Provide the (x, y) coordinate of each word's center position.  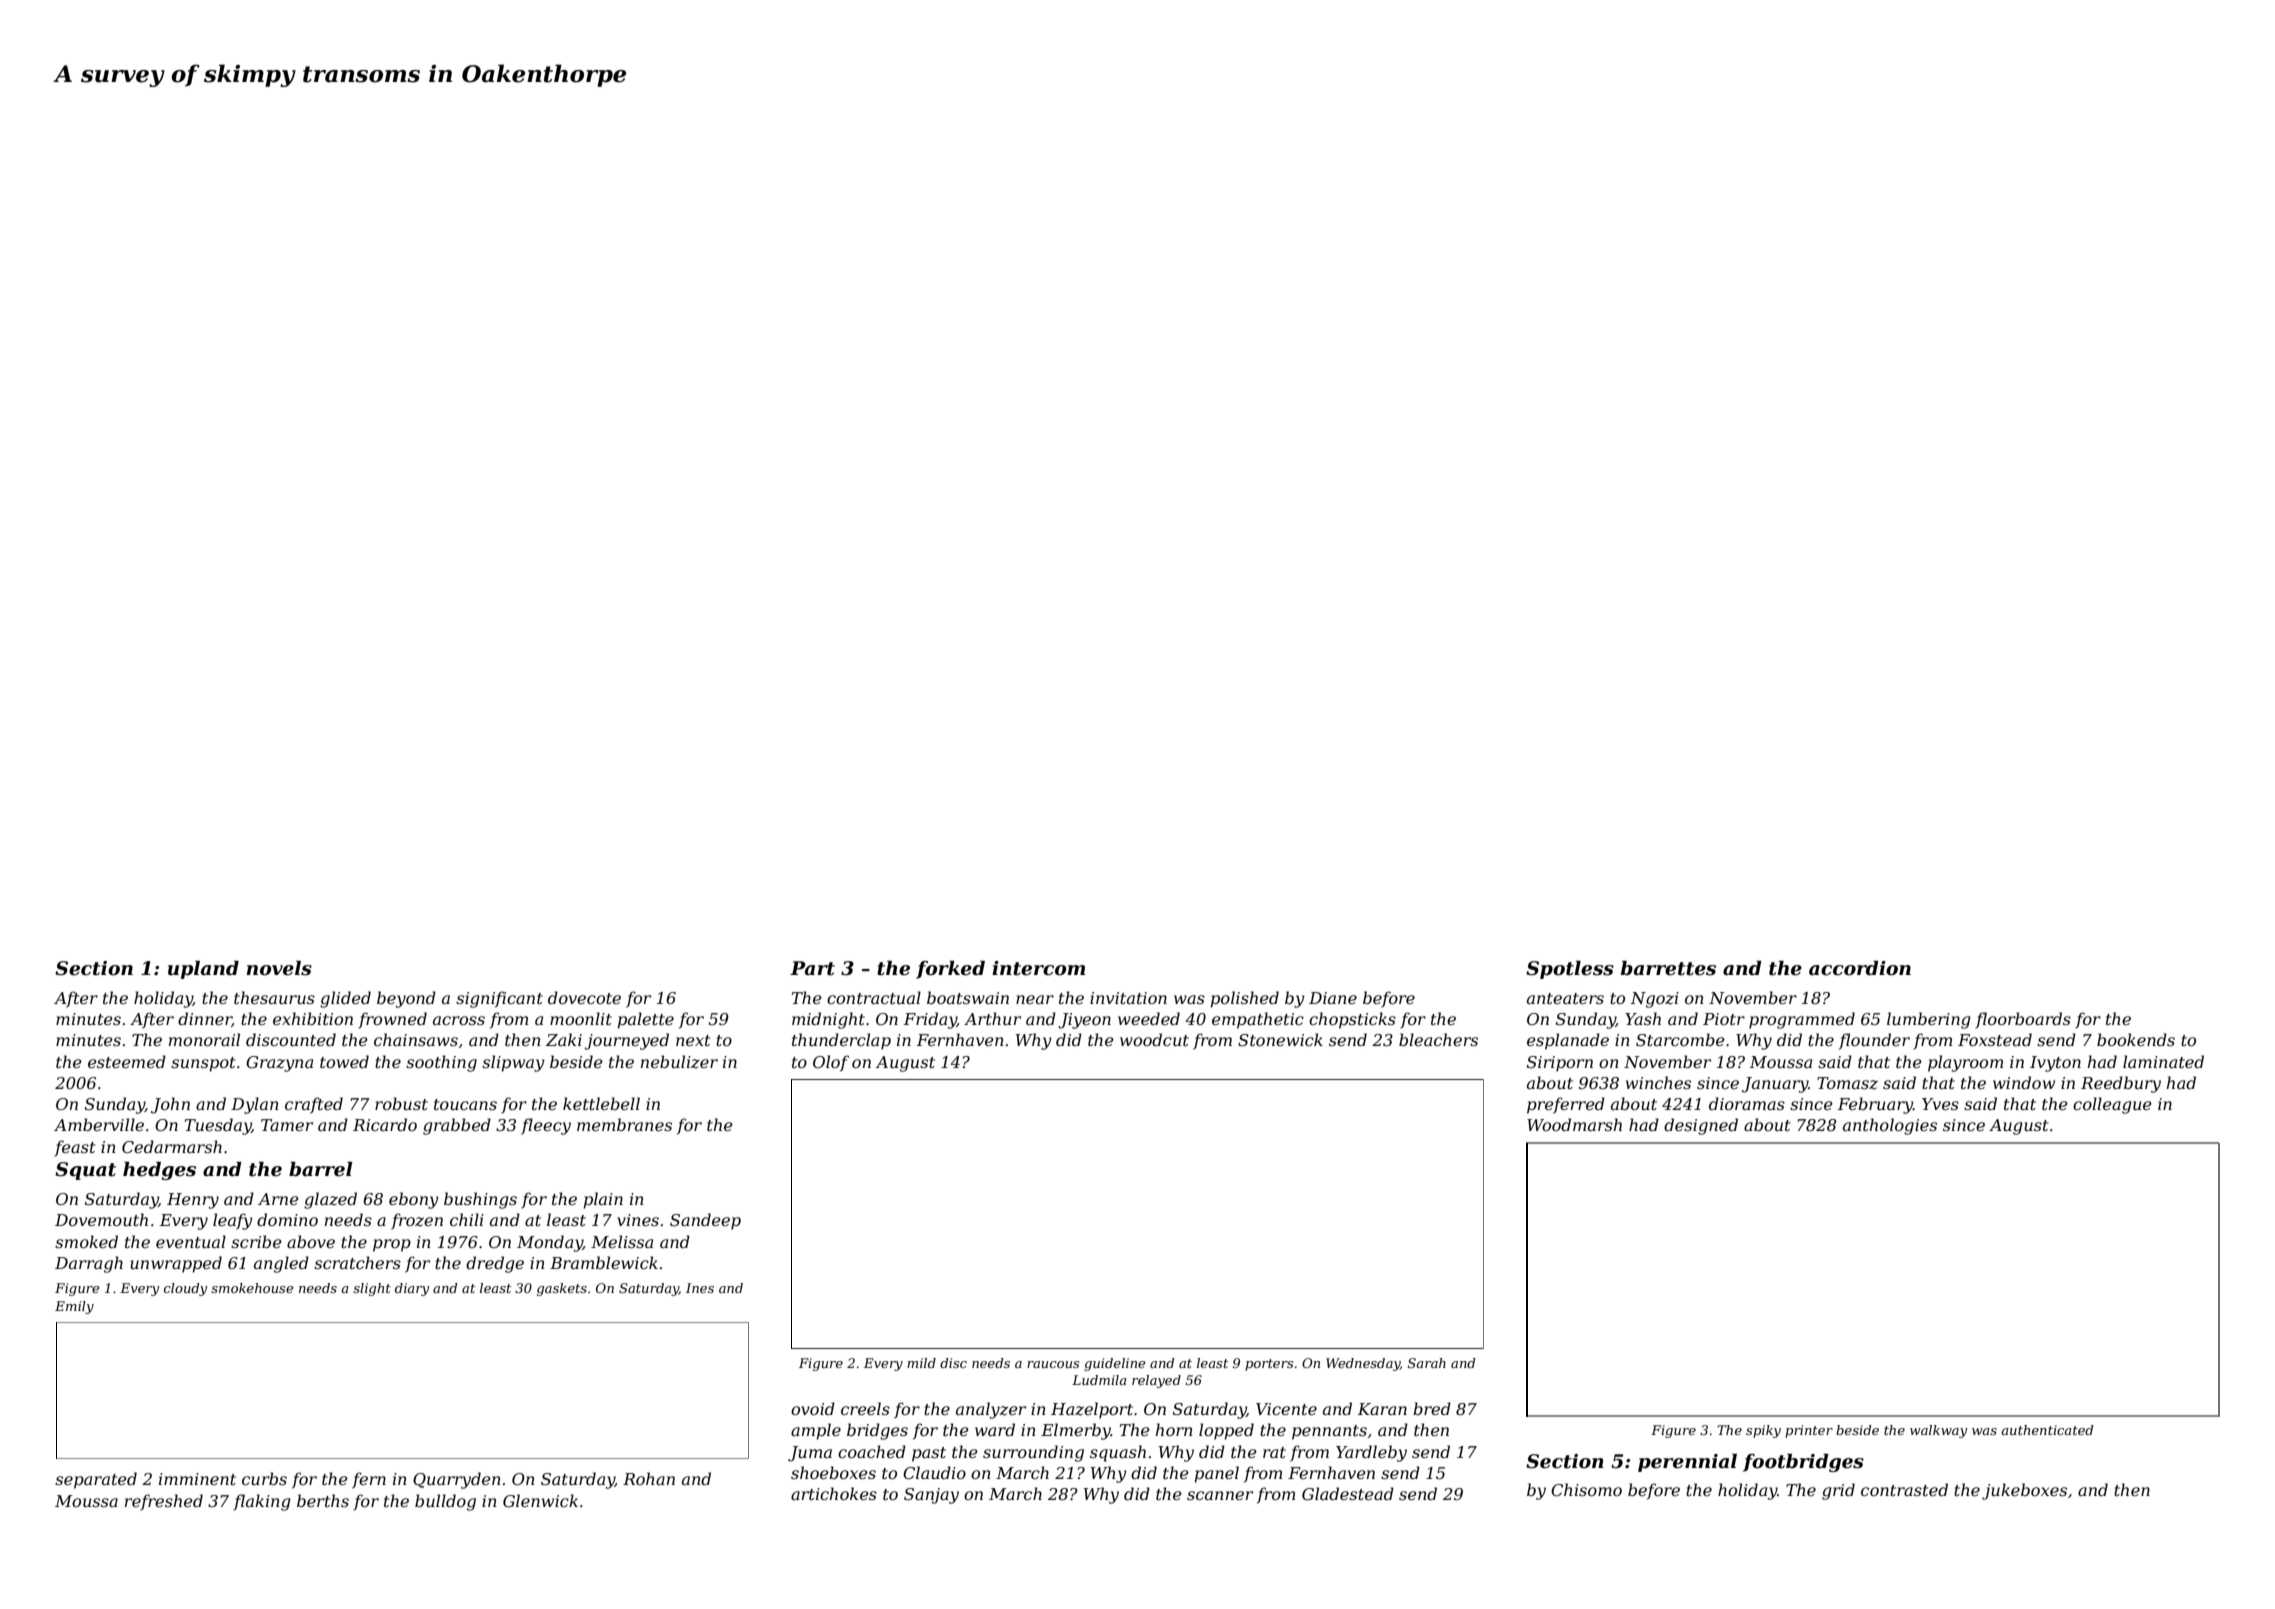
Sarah (1427, 1363)
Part (812, 968)
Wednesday (1363, 1364)
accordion (1860, 968)
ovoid (813, 1408)
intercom (1038, 968)
